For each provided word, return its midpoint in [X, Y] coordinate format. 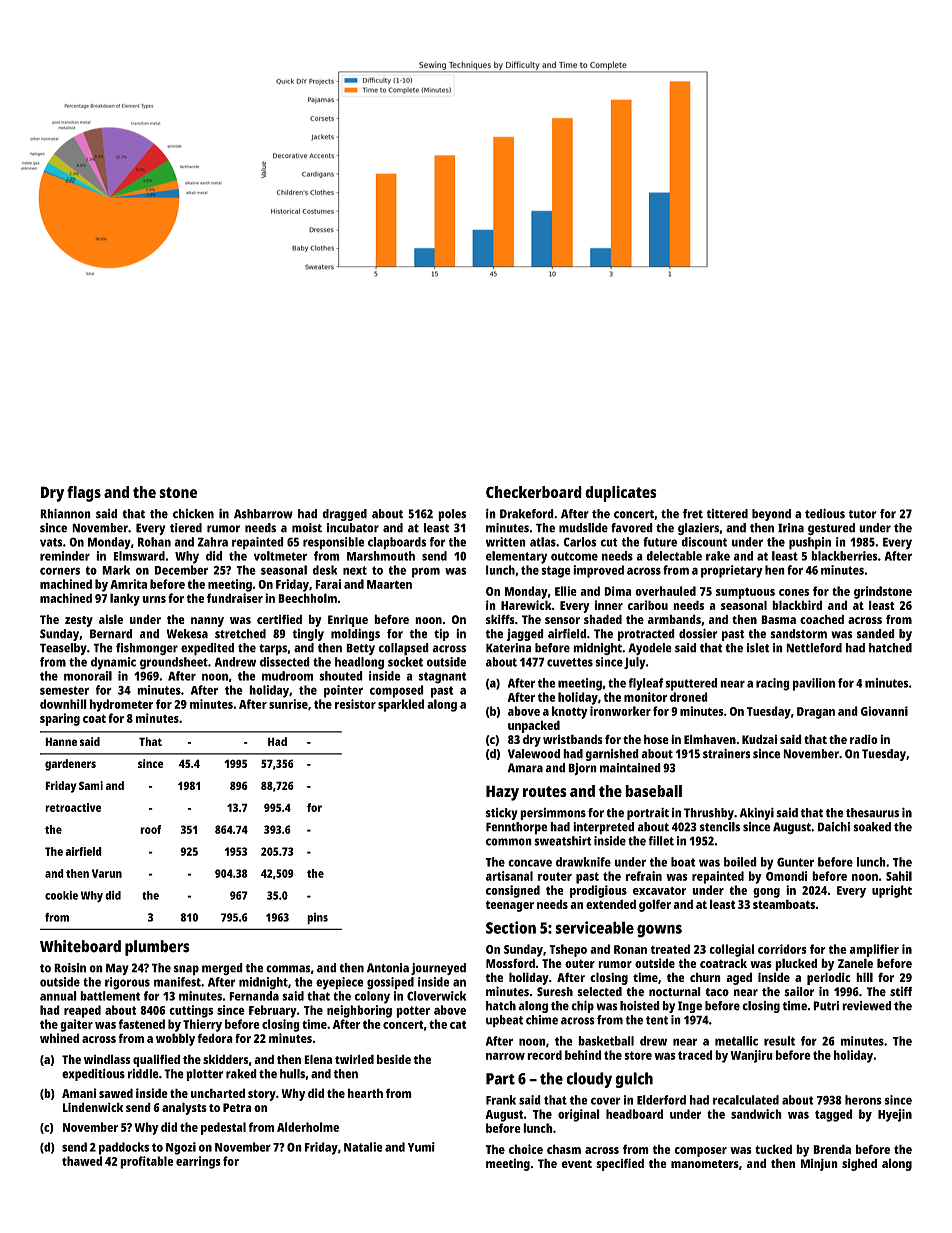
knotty [570, 712]
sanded [876, 634]
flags [84, 494]
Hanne [61, 741]
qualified [156, 1060]
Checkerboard [534, 492]
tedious [825, 513]
